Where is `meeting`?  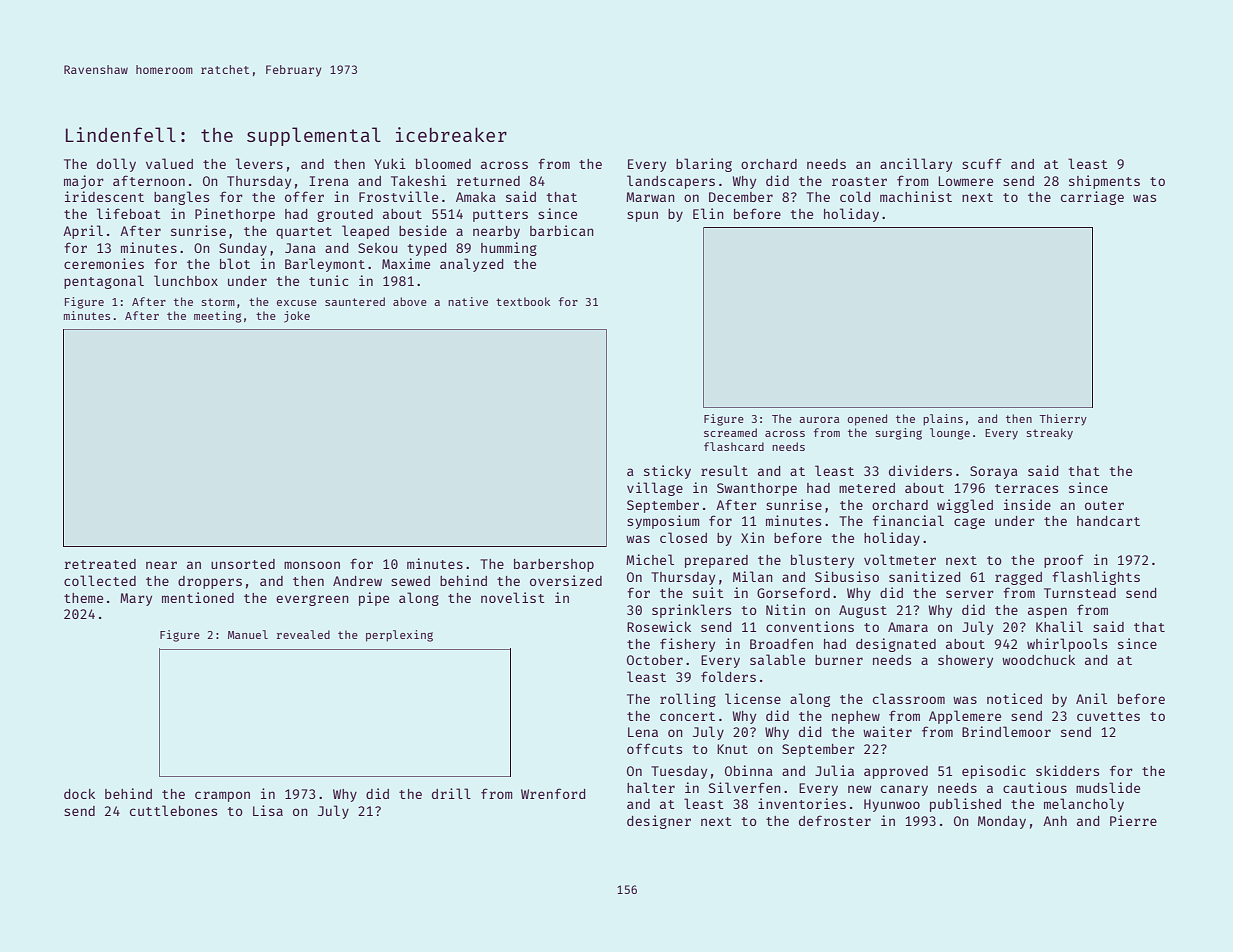
meeting is located at coordinates (217, 317).
